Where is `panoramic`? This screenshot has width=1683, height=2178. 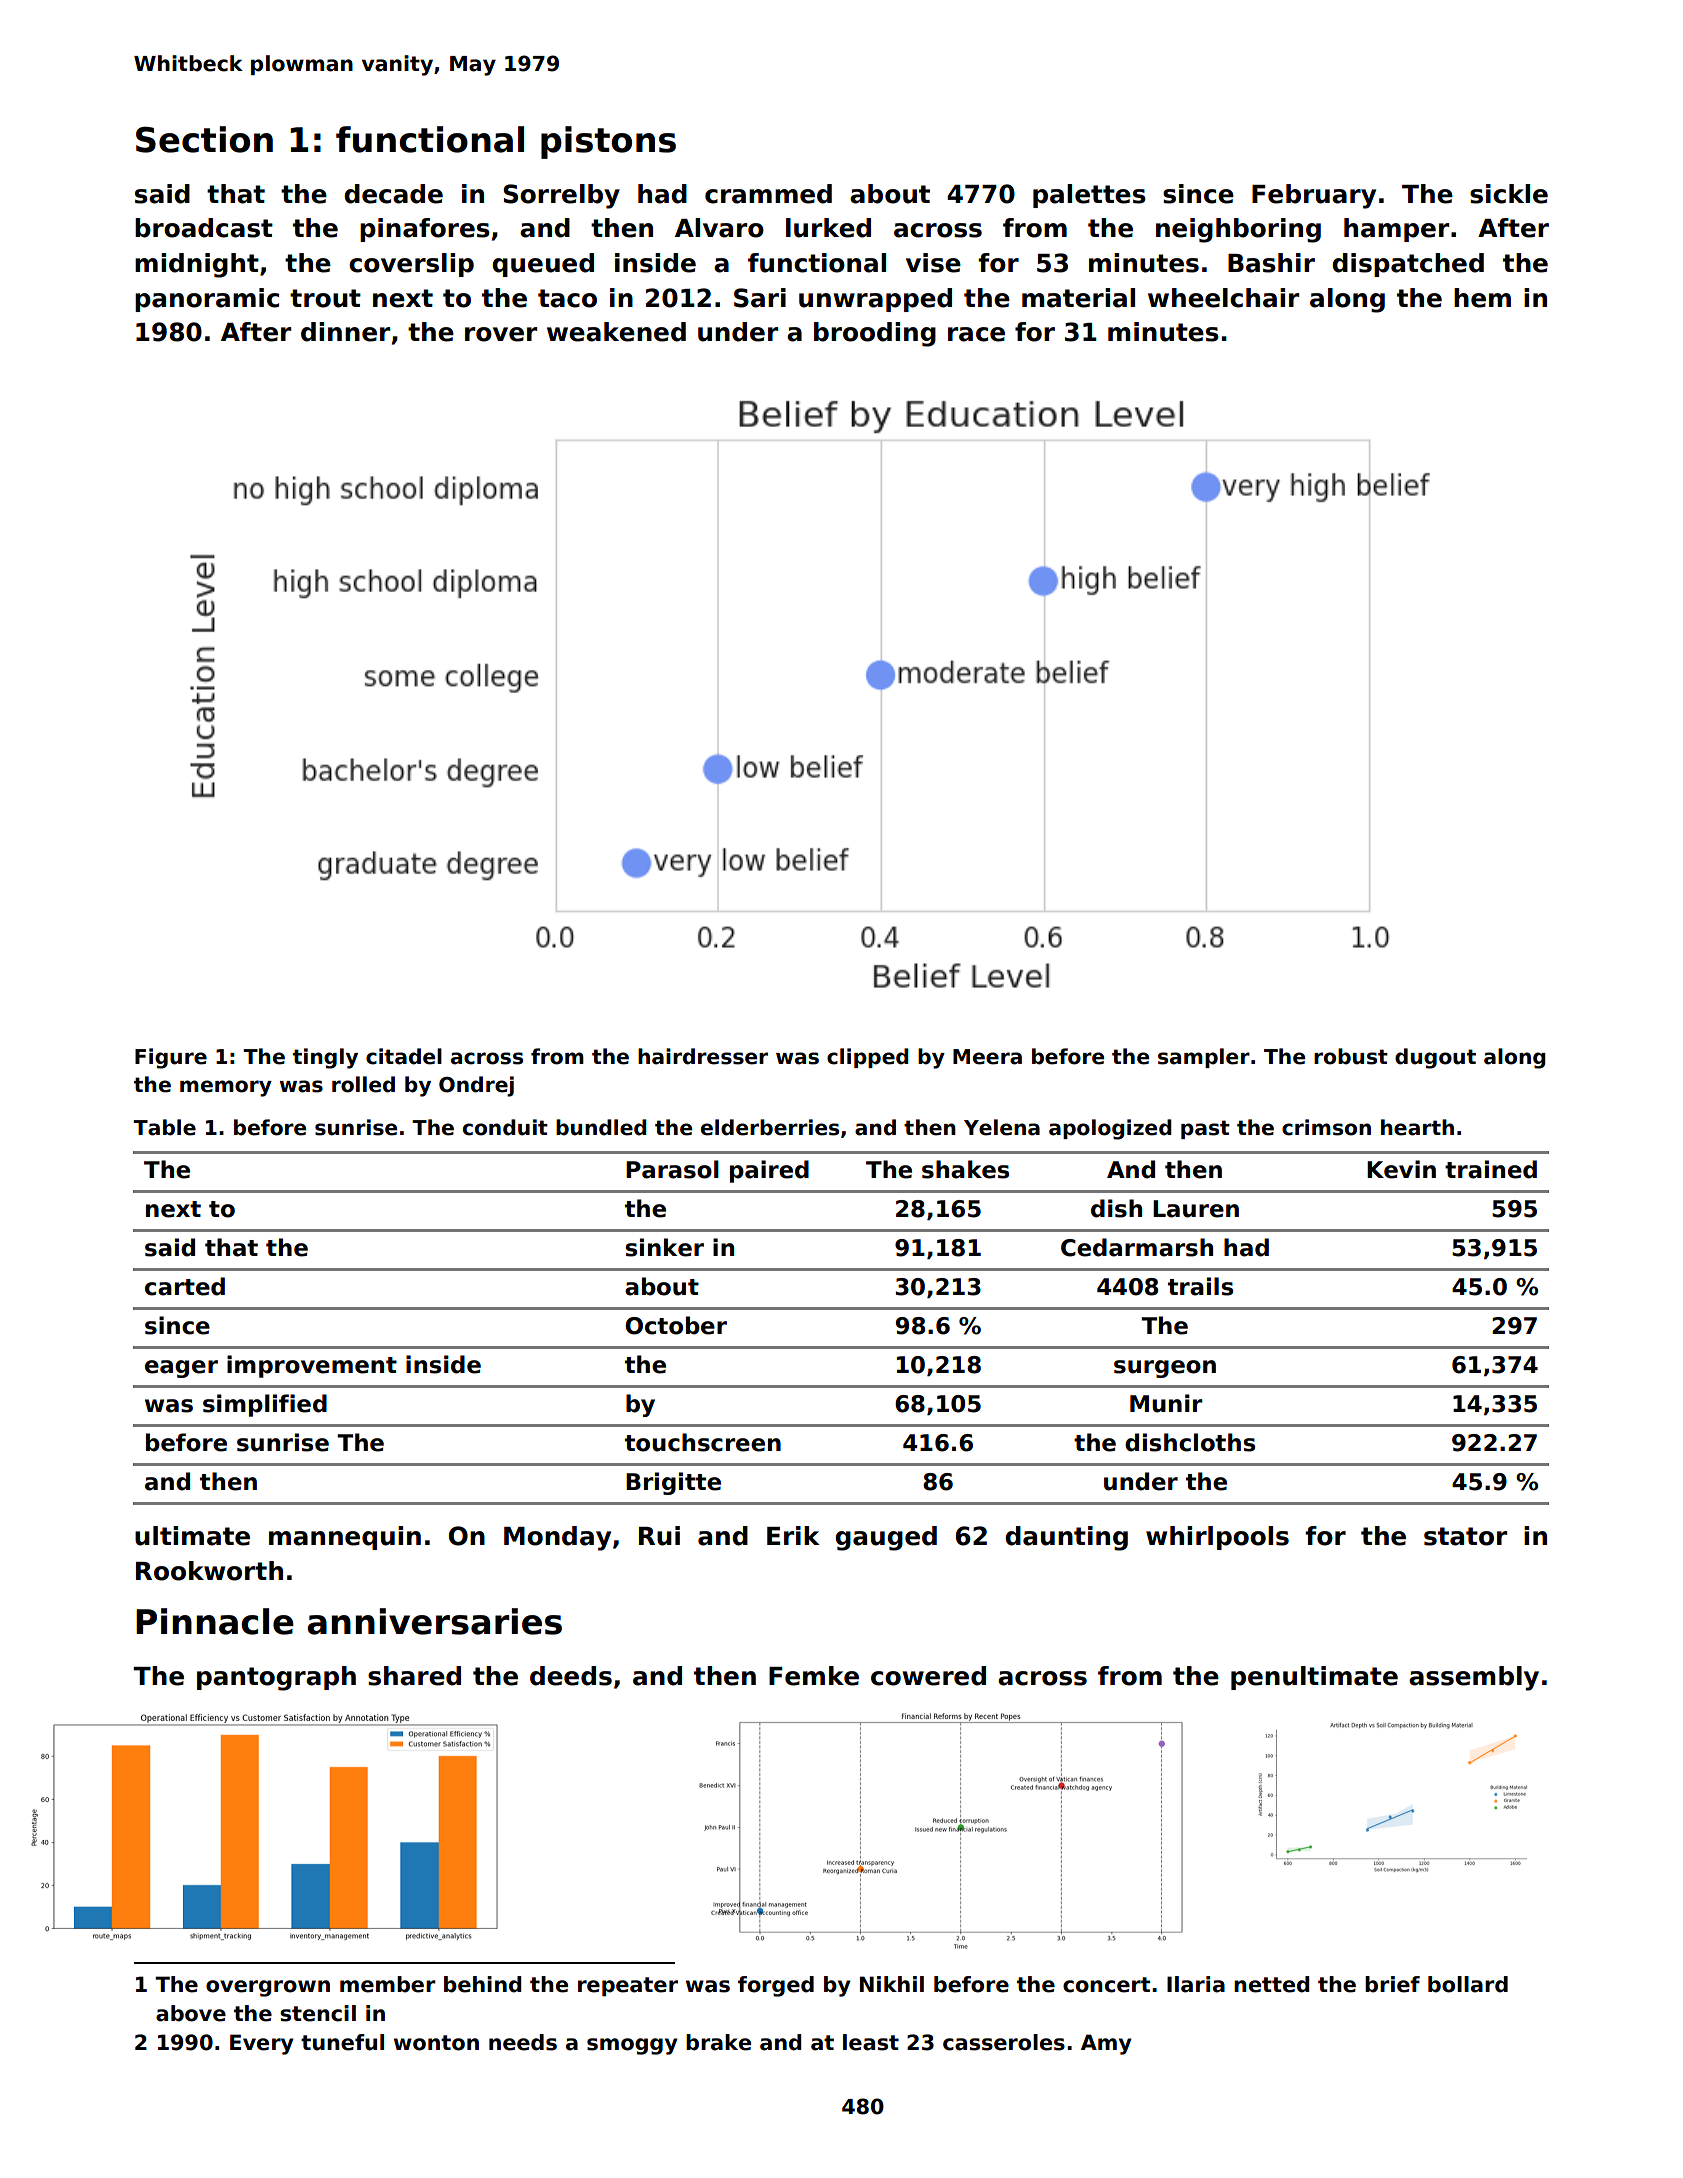 panoramic is located at coordinates (207, 300).
